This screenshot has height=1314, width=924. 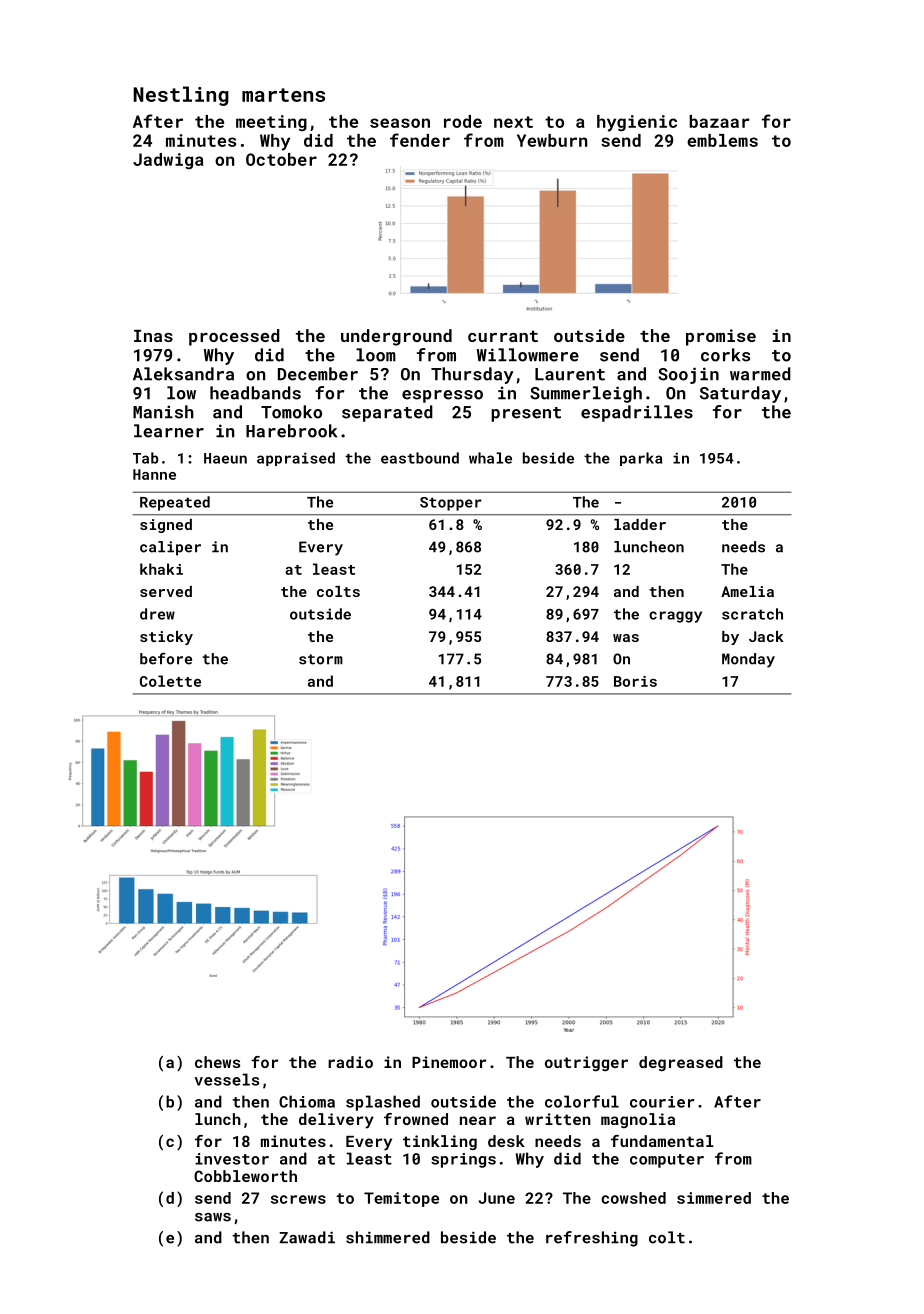 I want to click on Chioma, so click(x=307, y=1101).
